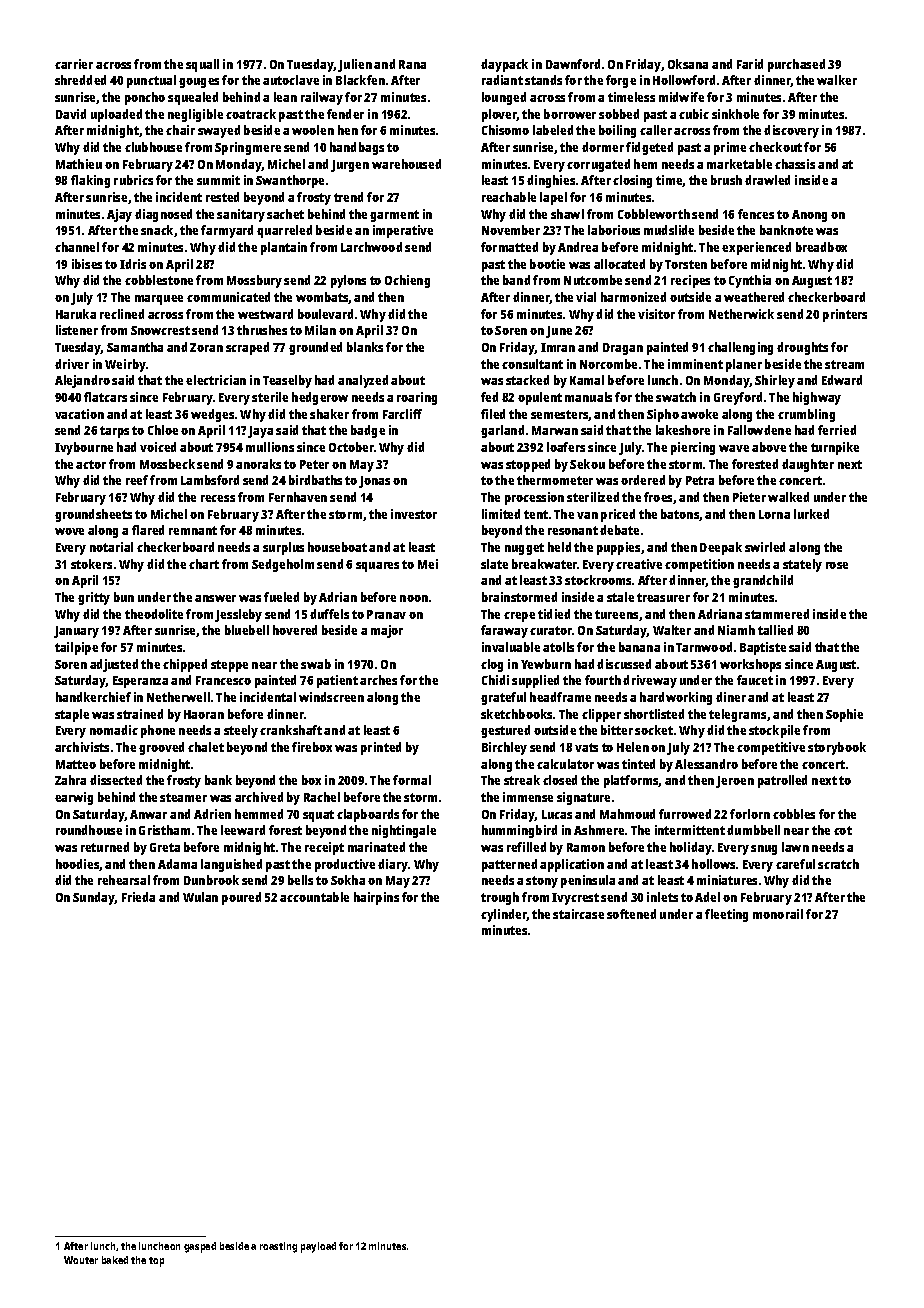  Describe the element at coordinates (355, 65) in the screenshot. I see `Julien` at that location.
